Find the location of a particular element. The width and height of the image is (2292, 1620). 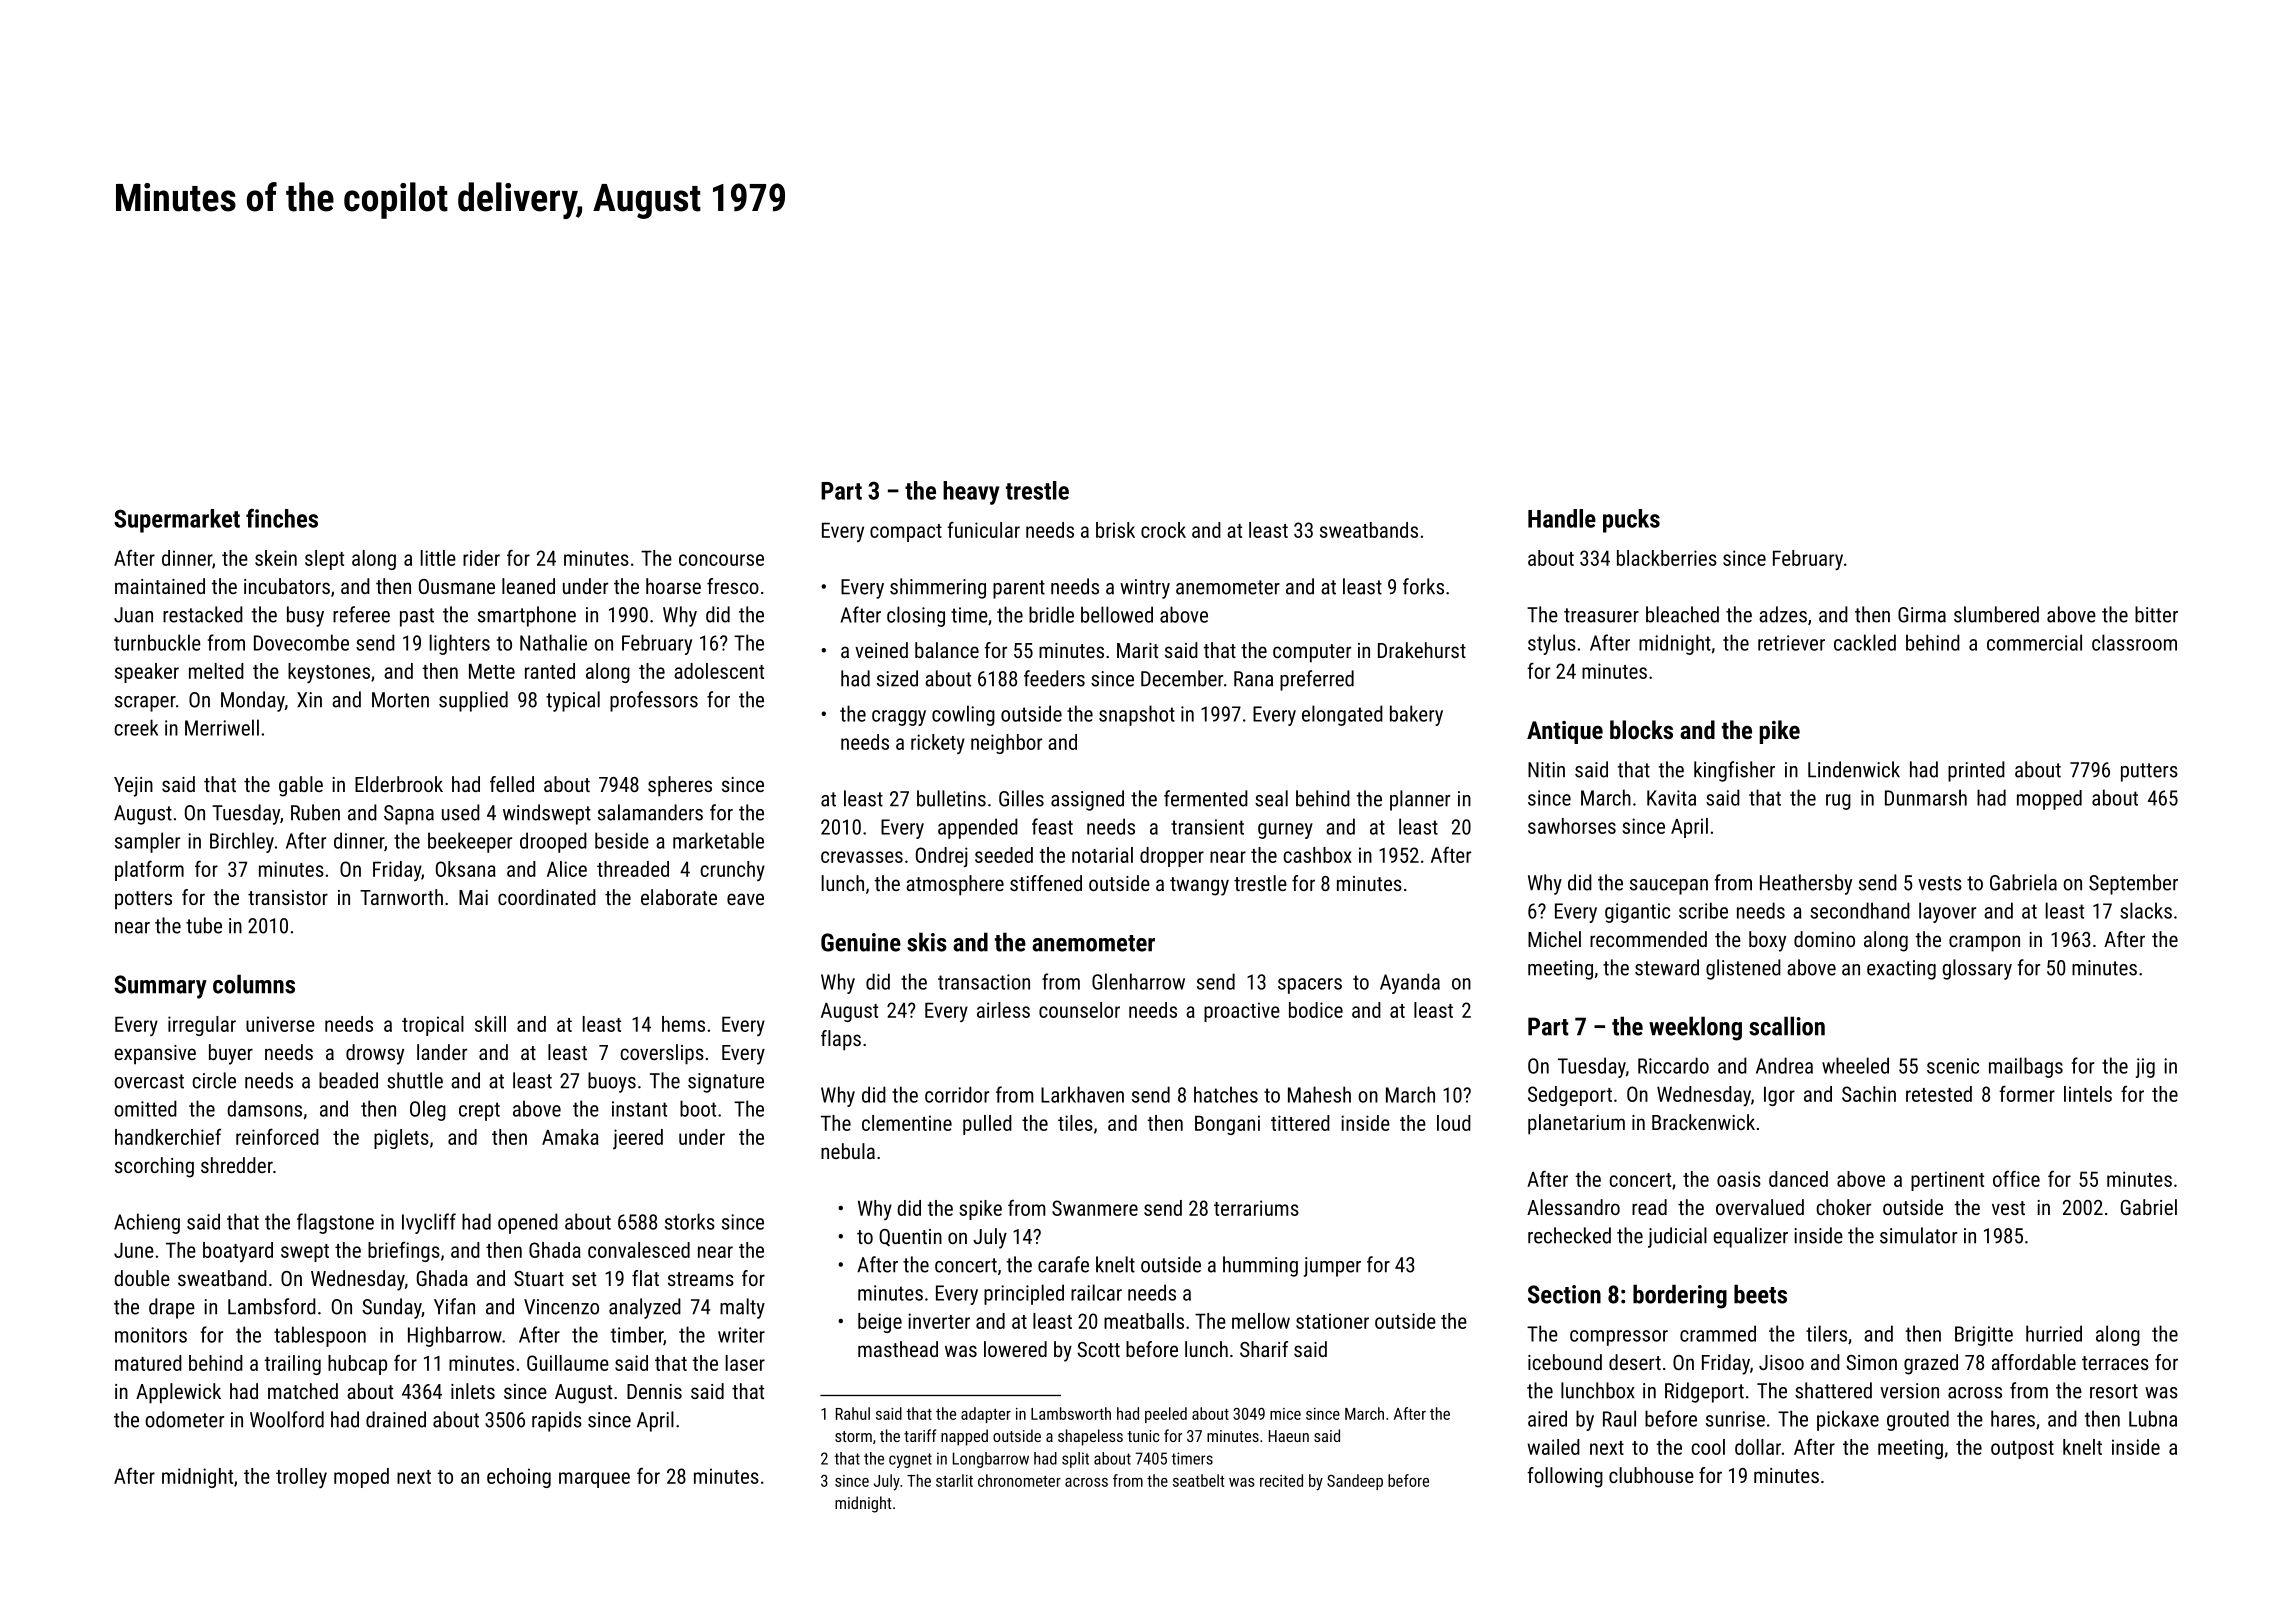

Sandeep is located at coordinates (1355, 1482).
